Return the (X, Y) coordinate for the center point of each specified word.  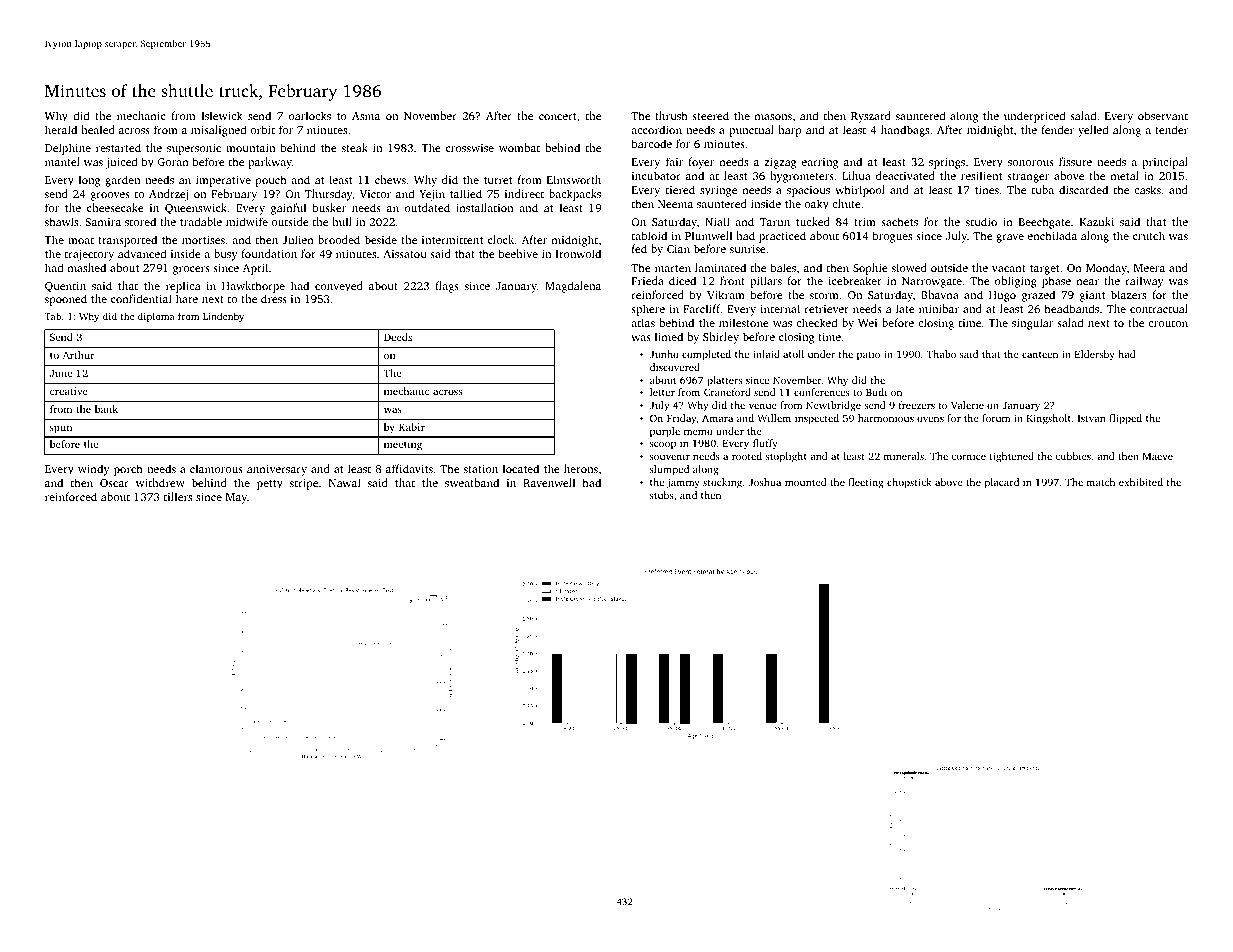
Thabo (941, 354)
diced (682, 280)
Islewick (222, 115)
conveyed (339, 287)
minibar (939, 308)
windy (94, 470)
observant (1163, 115)
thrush (671, 115)
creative (69, 391)
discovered (675, 367)
